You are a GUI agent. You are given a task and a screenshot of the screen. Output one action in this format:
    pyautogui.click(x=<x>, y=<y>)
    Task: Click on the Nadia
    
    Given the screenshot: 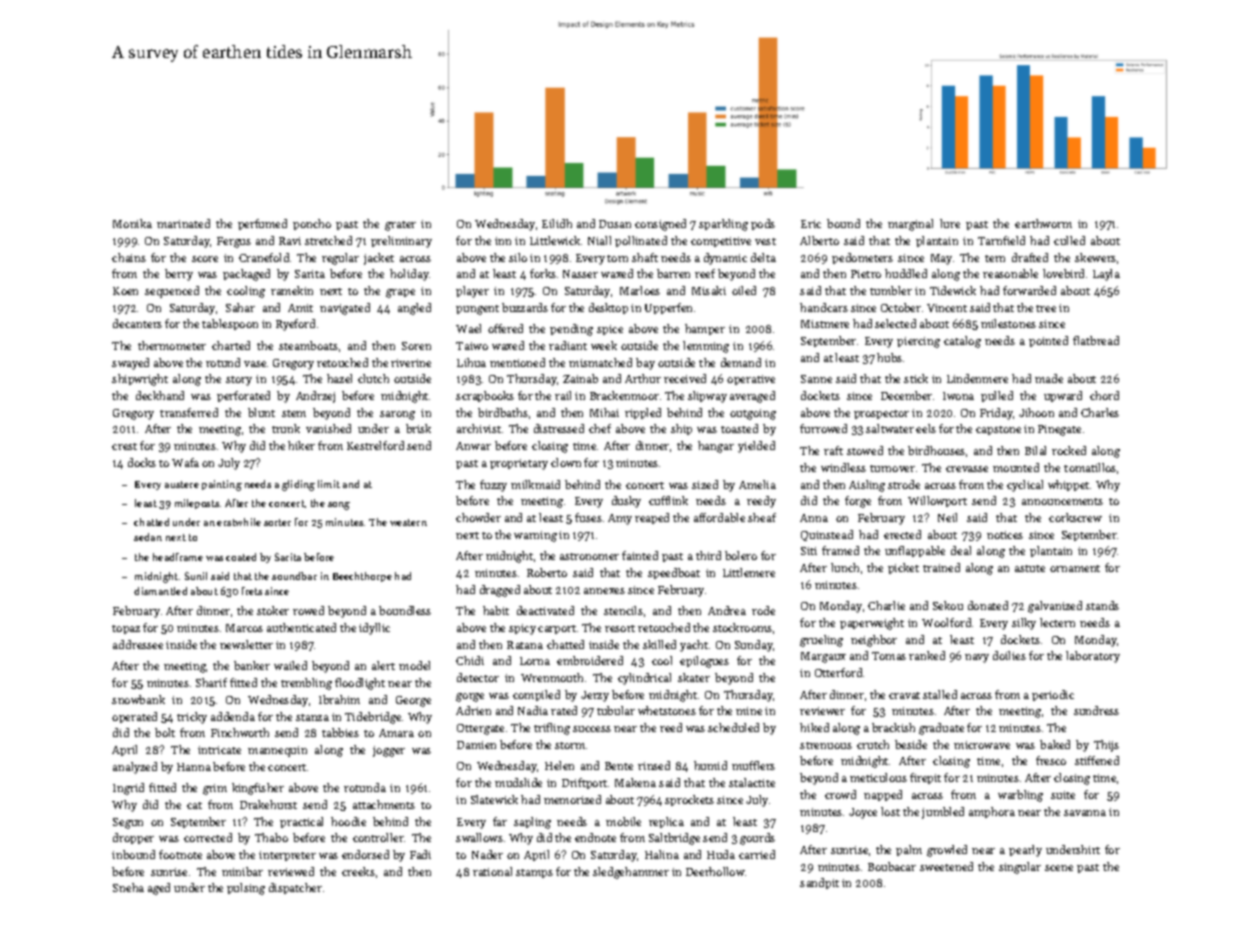 What is the action you would take?
    pyautogui.click(x=533, y=710)
